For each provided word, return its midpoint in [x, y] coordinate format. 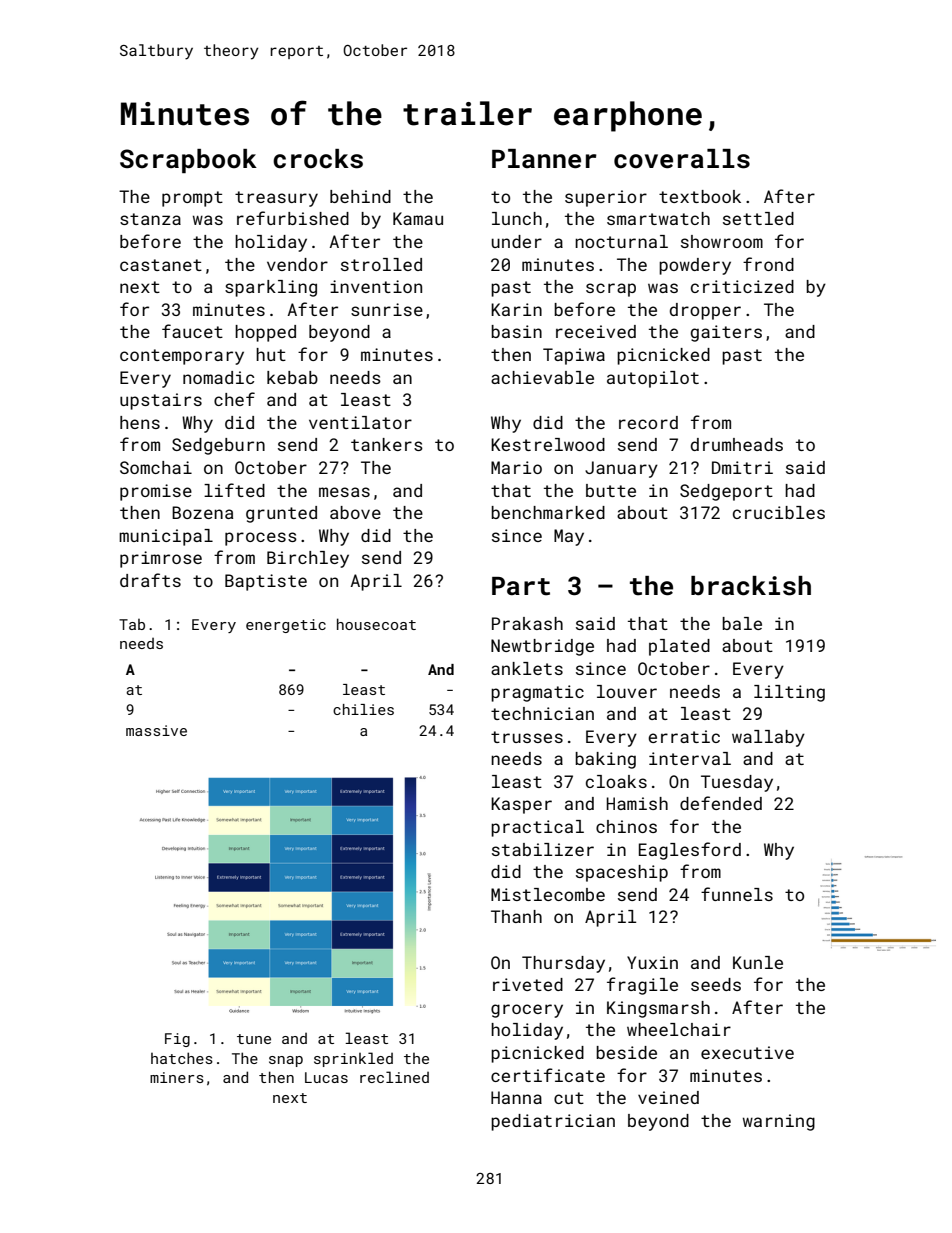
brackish [751, 586]
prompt [192, 199]
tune [254, 1039]
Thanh [516, 916]
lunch [517, 218]
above [355, 512]
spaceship [622, 873]
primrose [161, 559]
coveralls [682, 159]
